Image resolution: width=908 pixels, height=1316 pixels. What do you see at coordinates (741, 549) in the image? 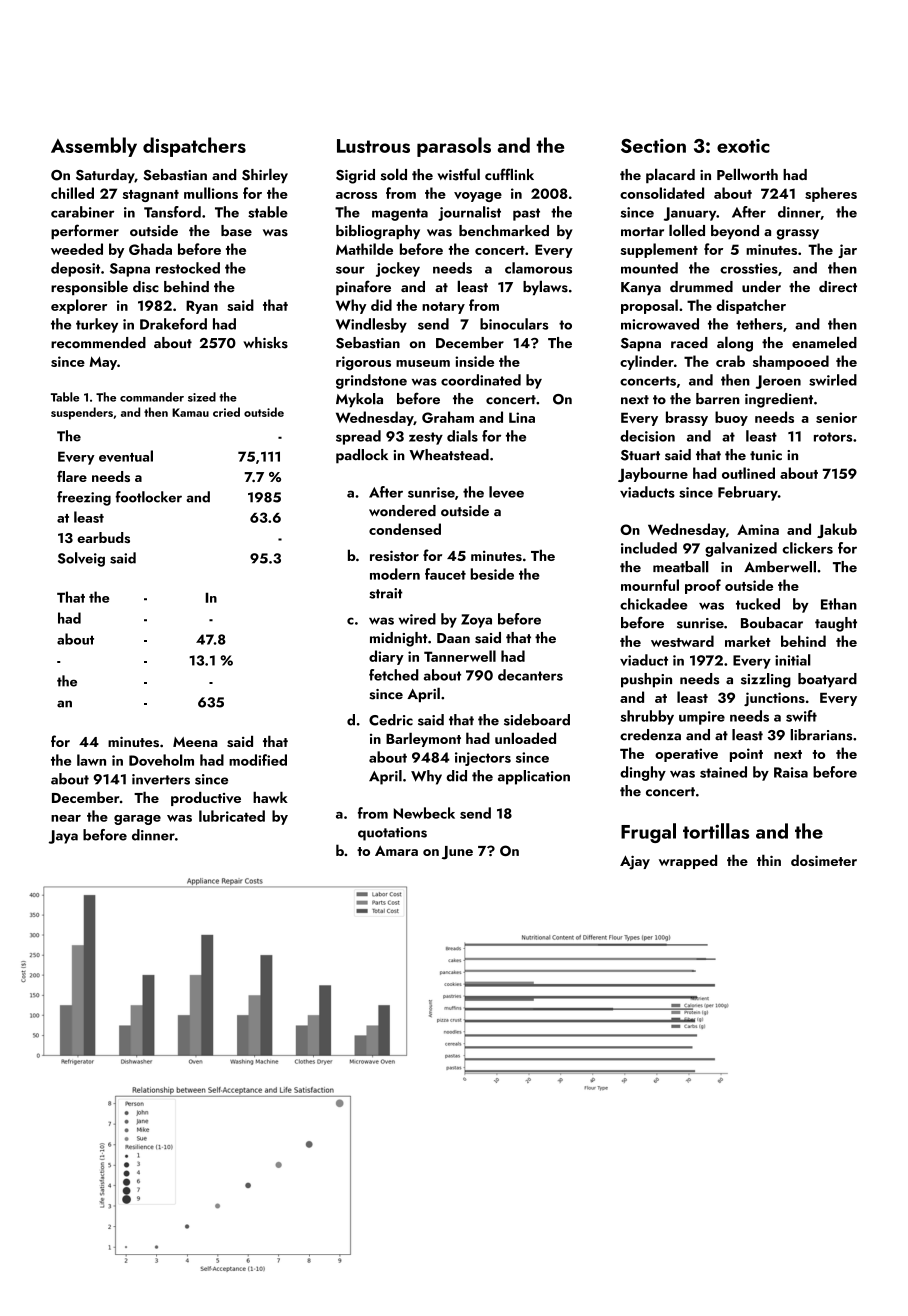
I see `galvanized` at bounding box center [741, 549].
